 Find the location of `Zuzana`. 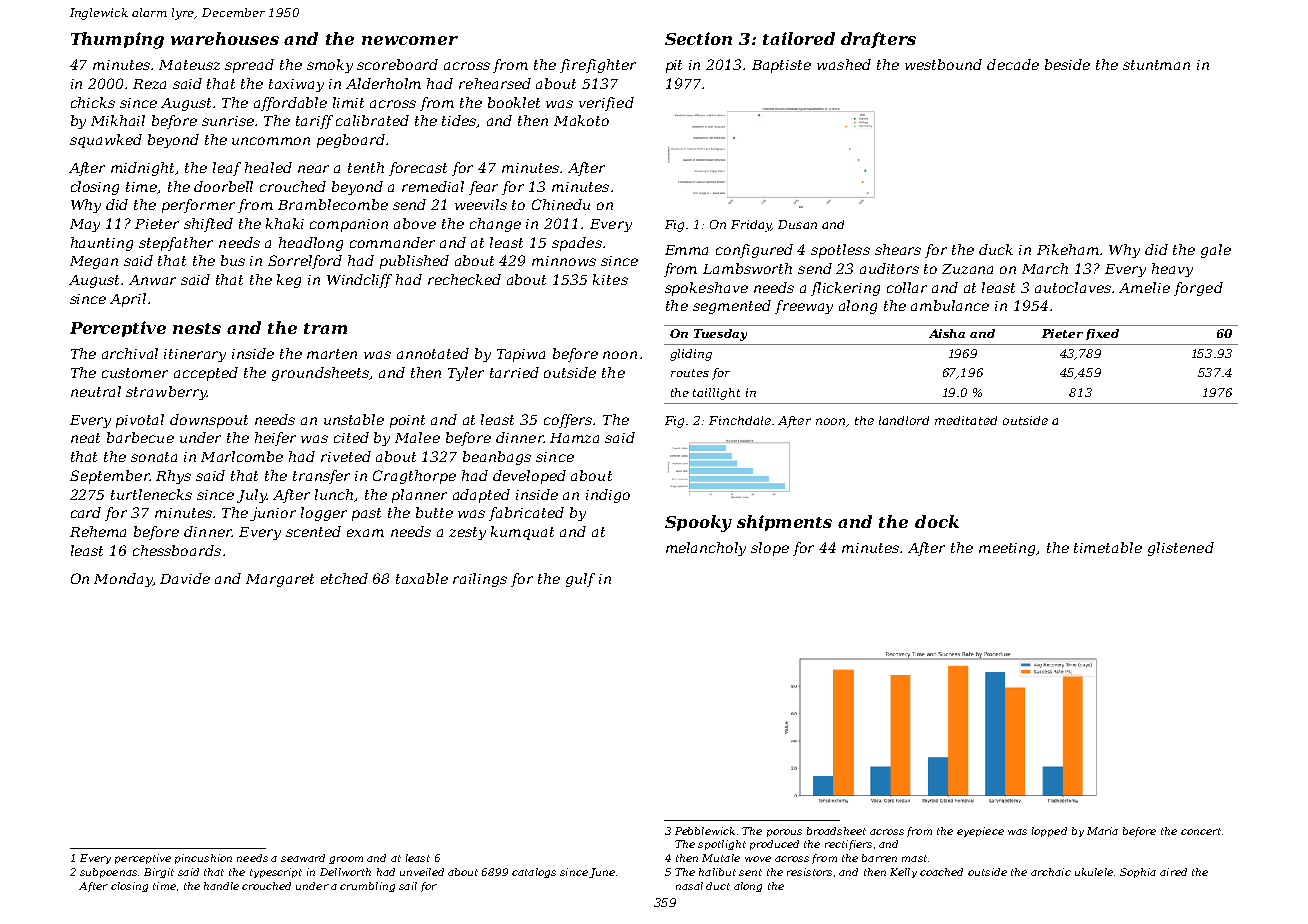

Zuzana is located at coordinates (967, 269).
